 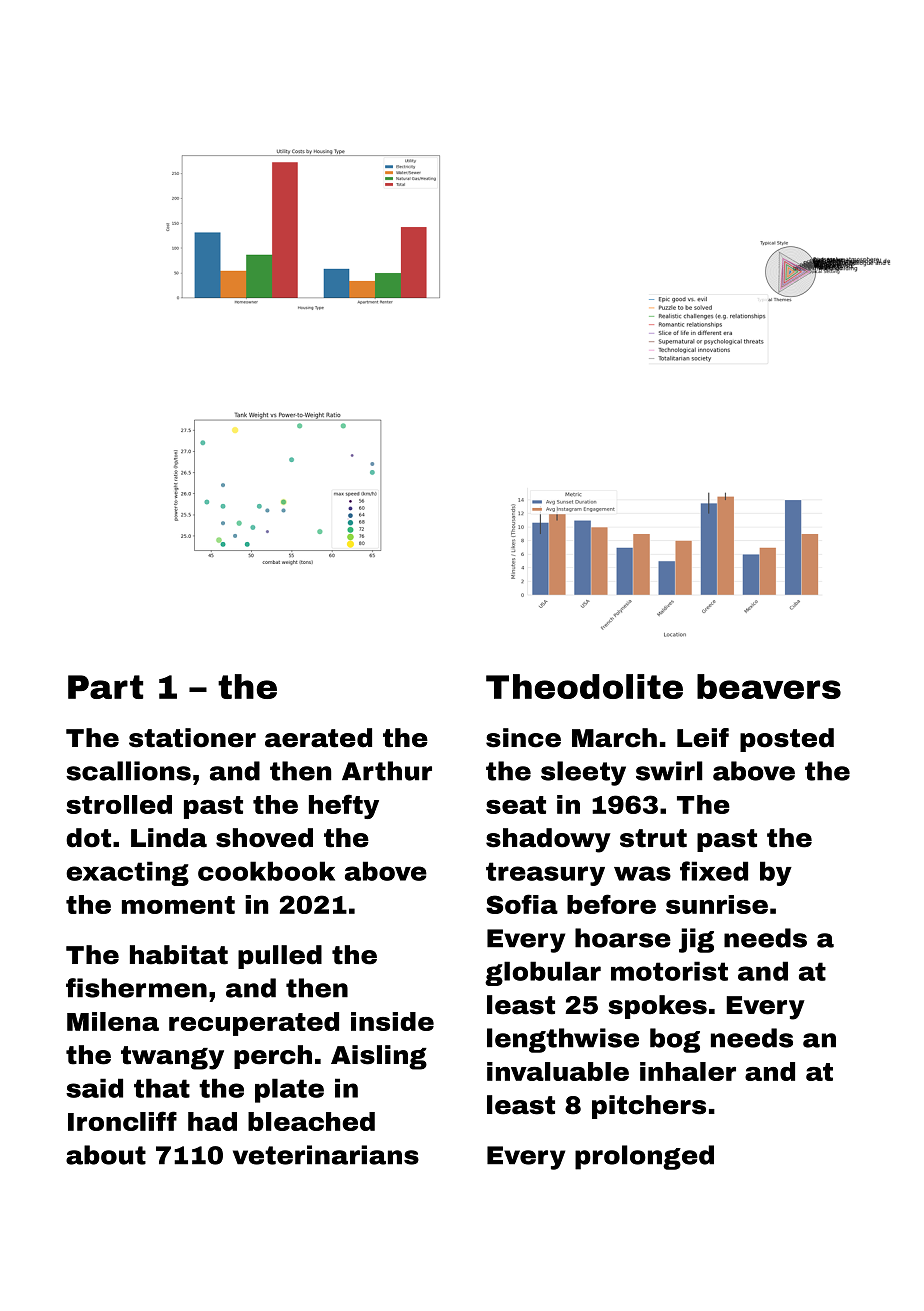 What do you see at coordinates (344, 806) in the image?
I see `hefty` at bounding box center [344, 806].
